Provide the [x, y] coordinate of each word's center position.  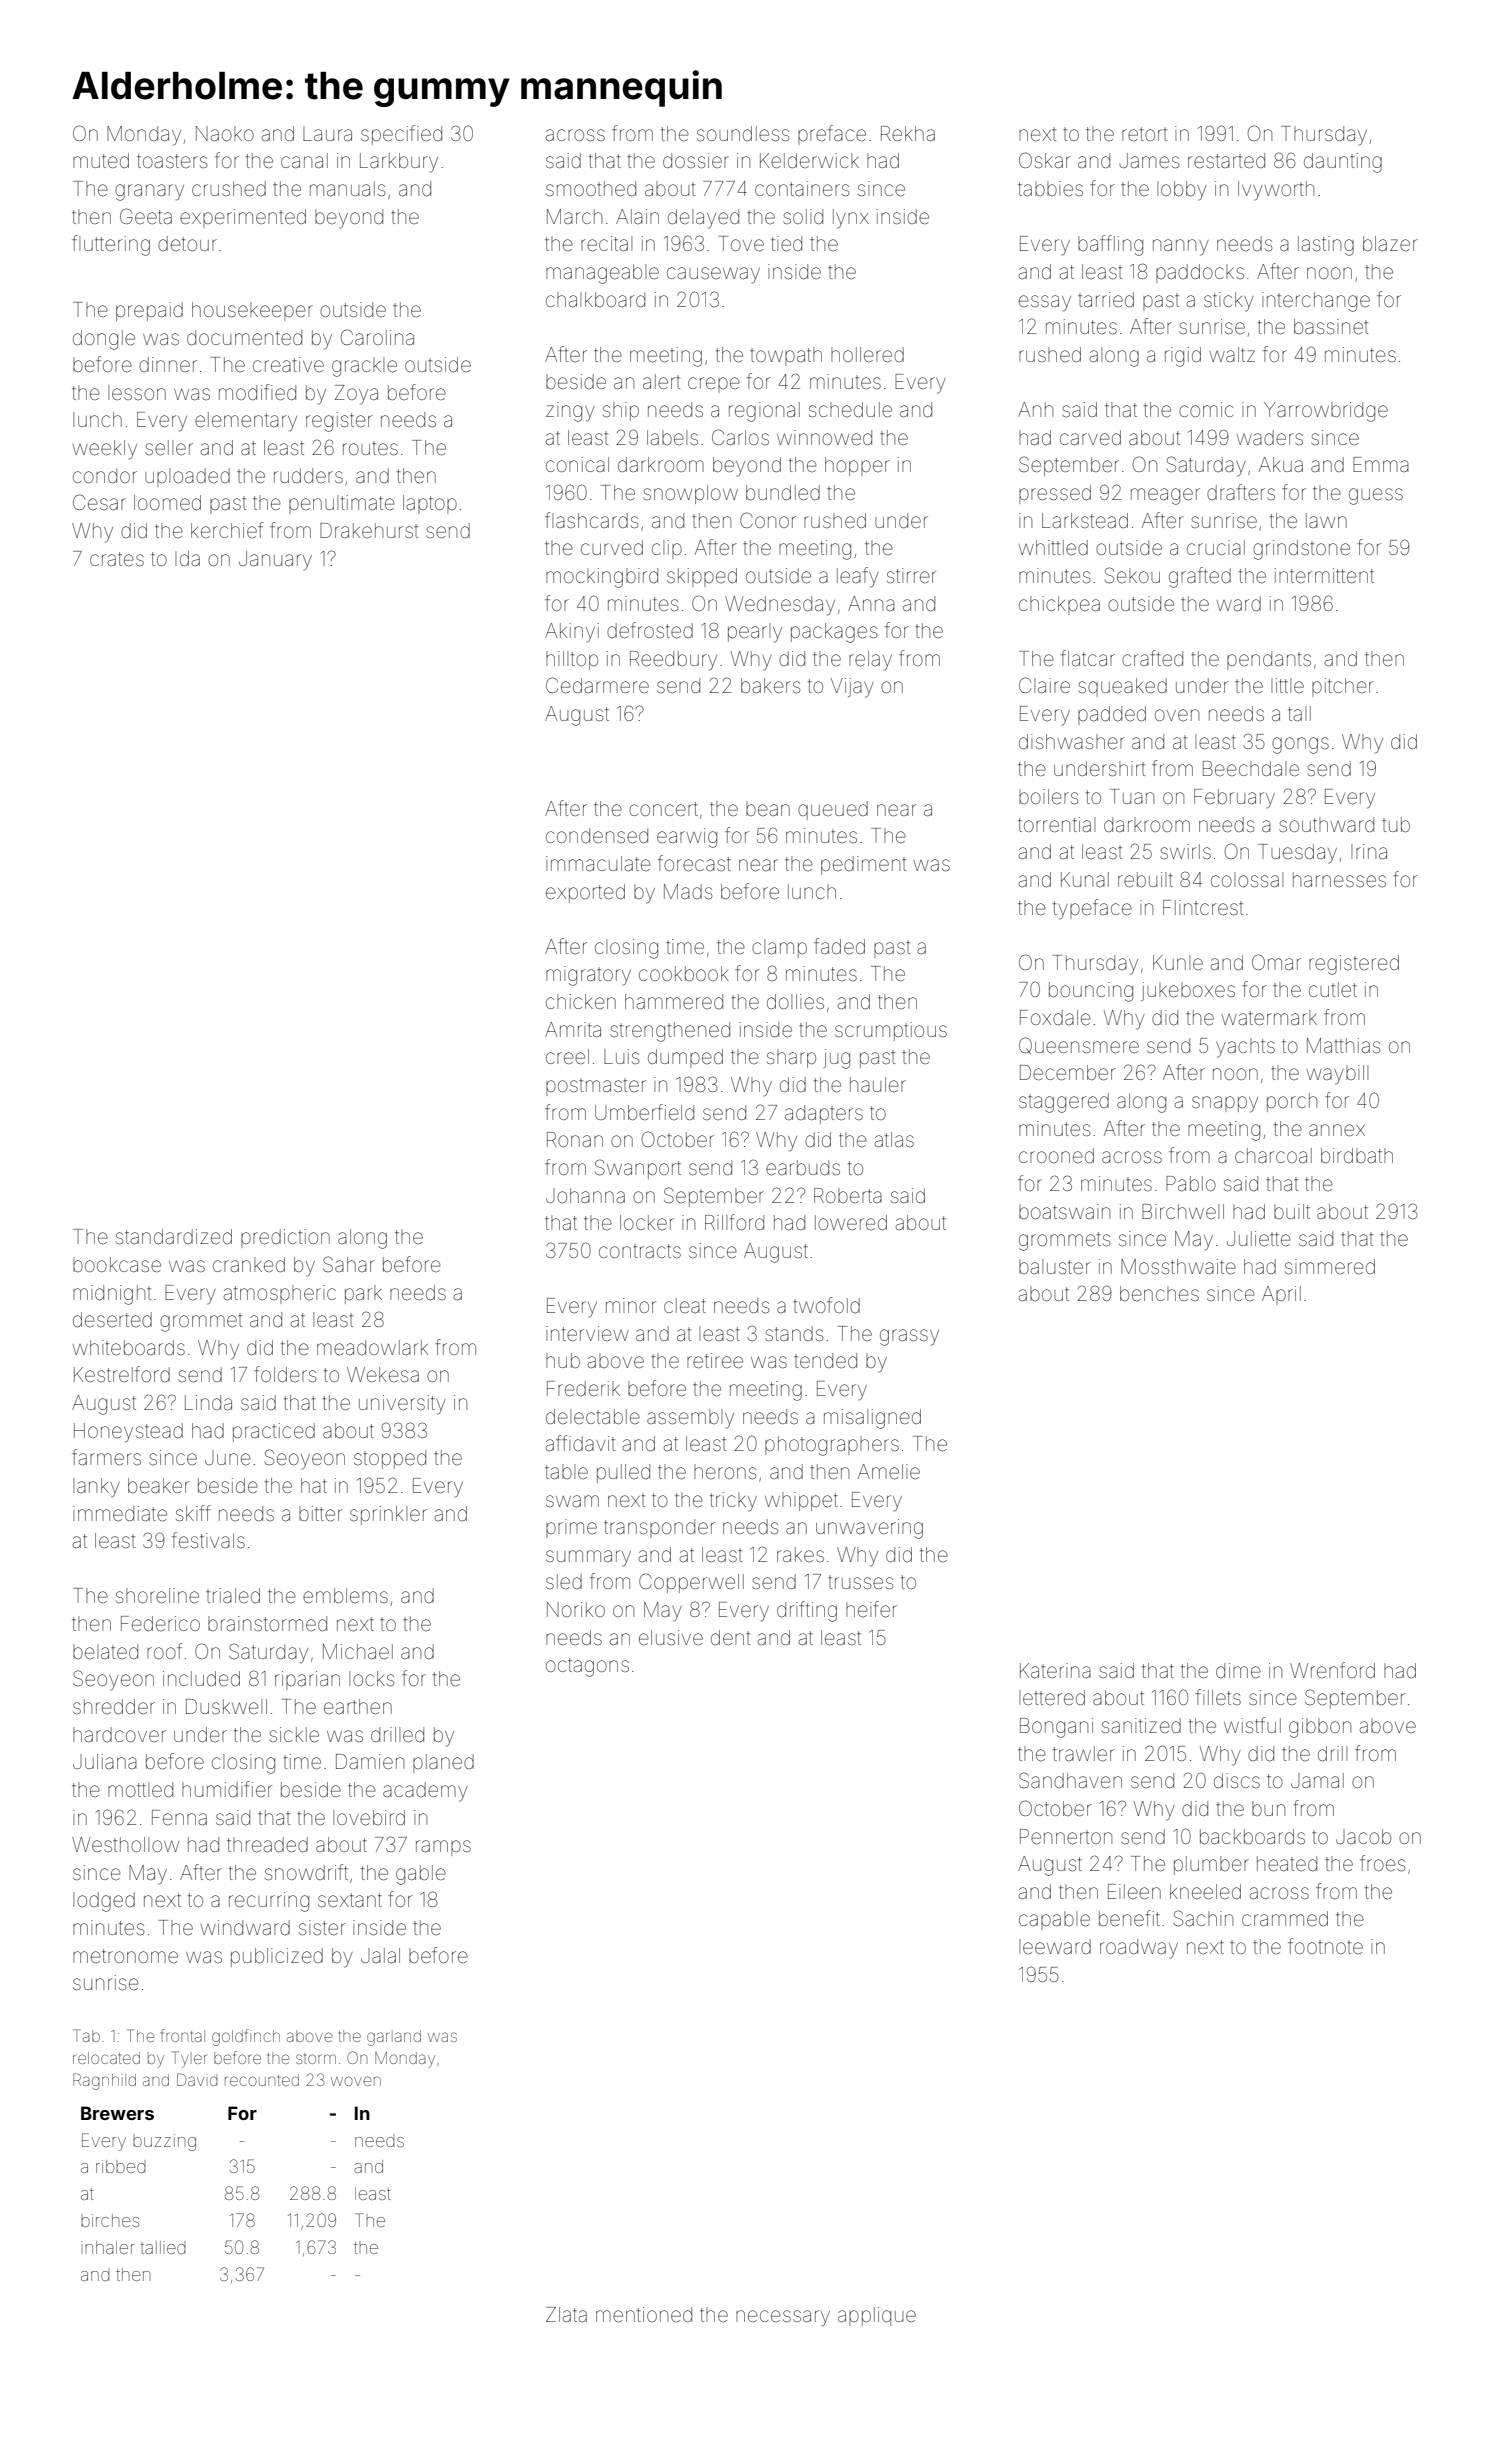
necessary [783, 2318]
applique [877, 2316]
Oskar [1045, 160]
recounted [262, 2080]
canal [304, 160]
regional [764, 412]
